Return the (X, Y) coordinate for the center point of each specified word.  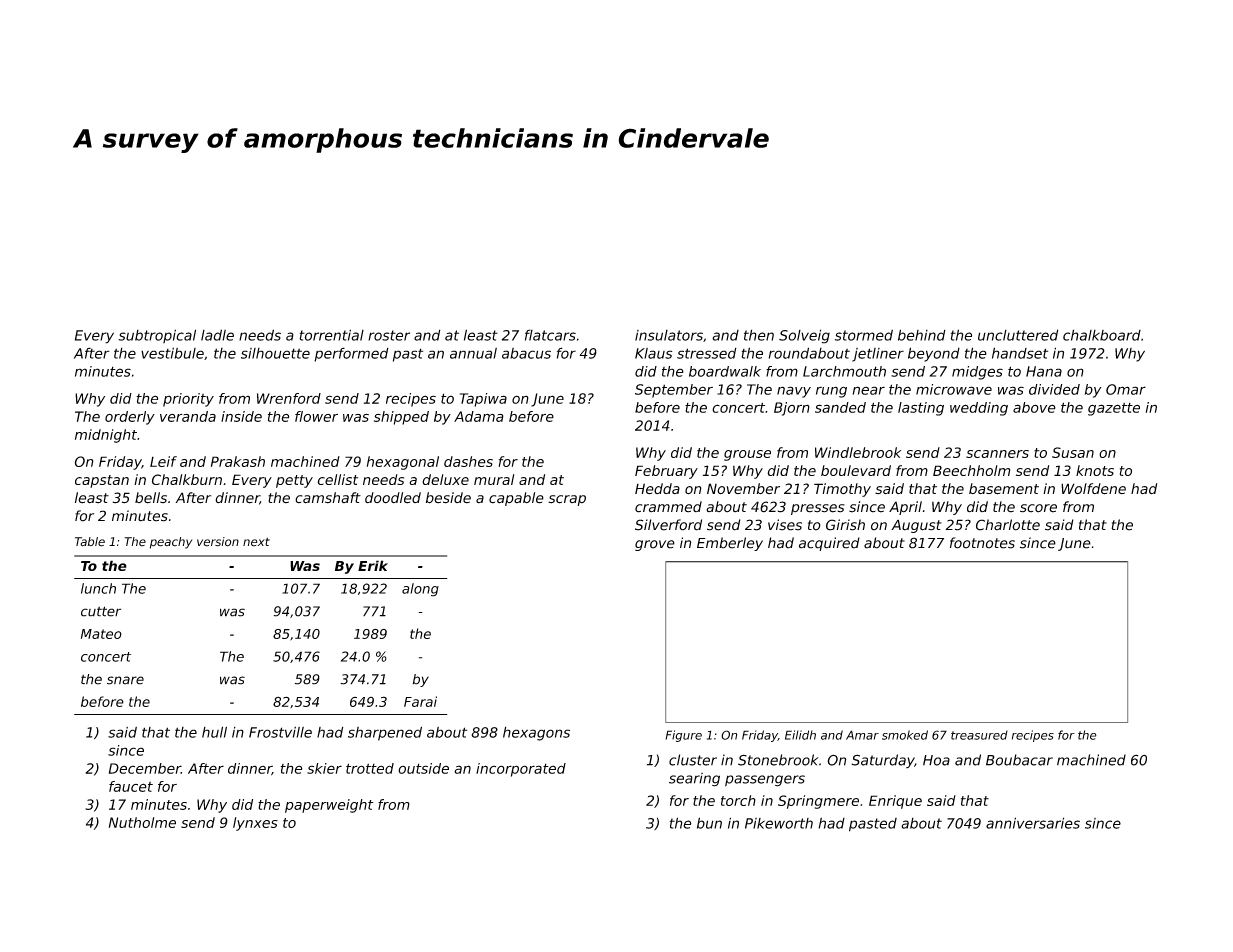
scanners (997, 454)
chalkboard (1102, 335)
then (759, 335)
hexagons (536, 734)
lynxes (255, 824)
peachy (171, 543)
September (674, 391)
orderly (130, 418)
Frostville (280, 732)
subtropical (157, 336)
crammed (668, 507)
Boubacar (1019, 760)
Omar (1126, 389)
